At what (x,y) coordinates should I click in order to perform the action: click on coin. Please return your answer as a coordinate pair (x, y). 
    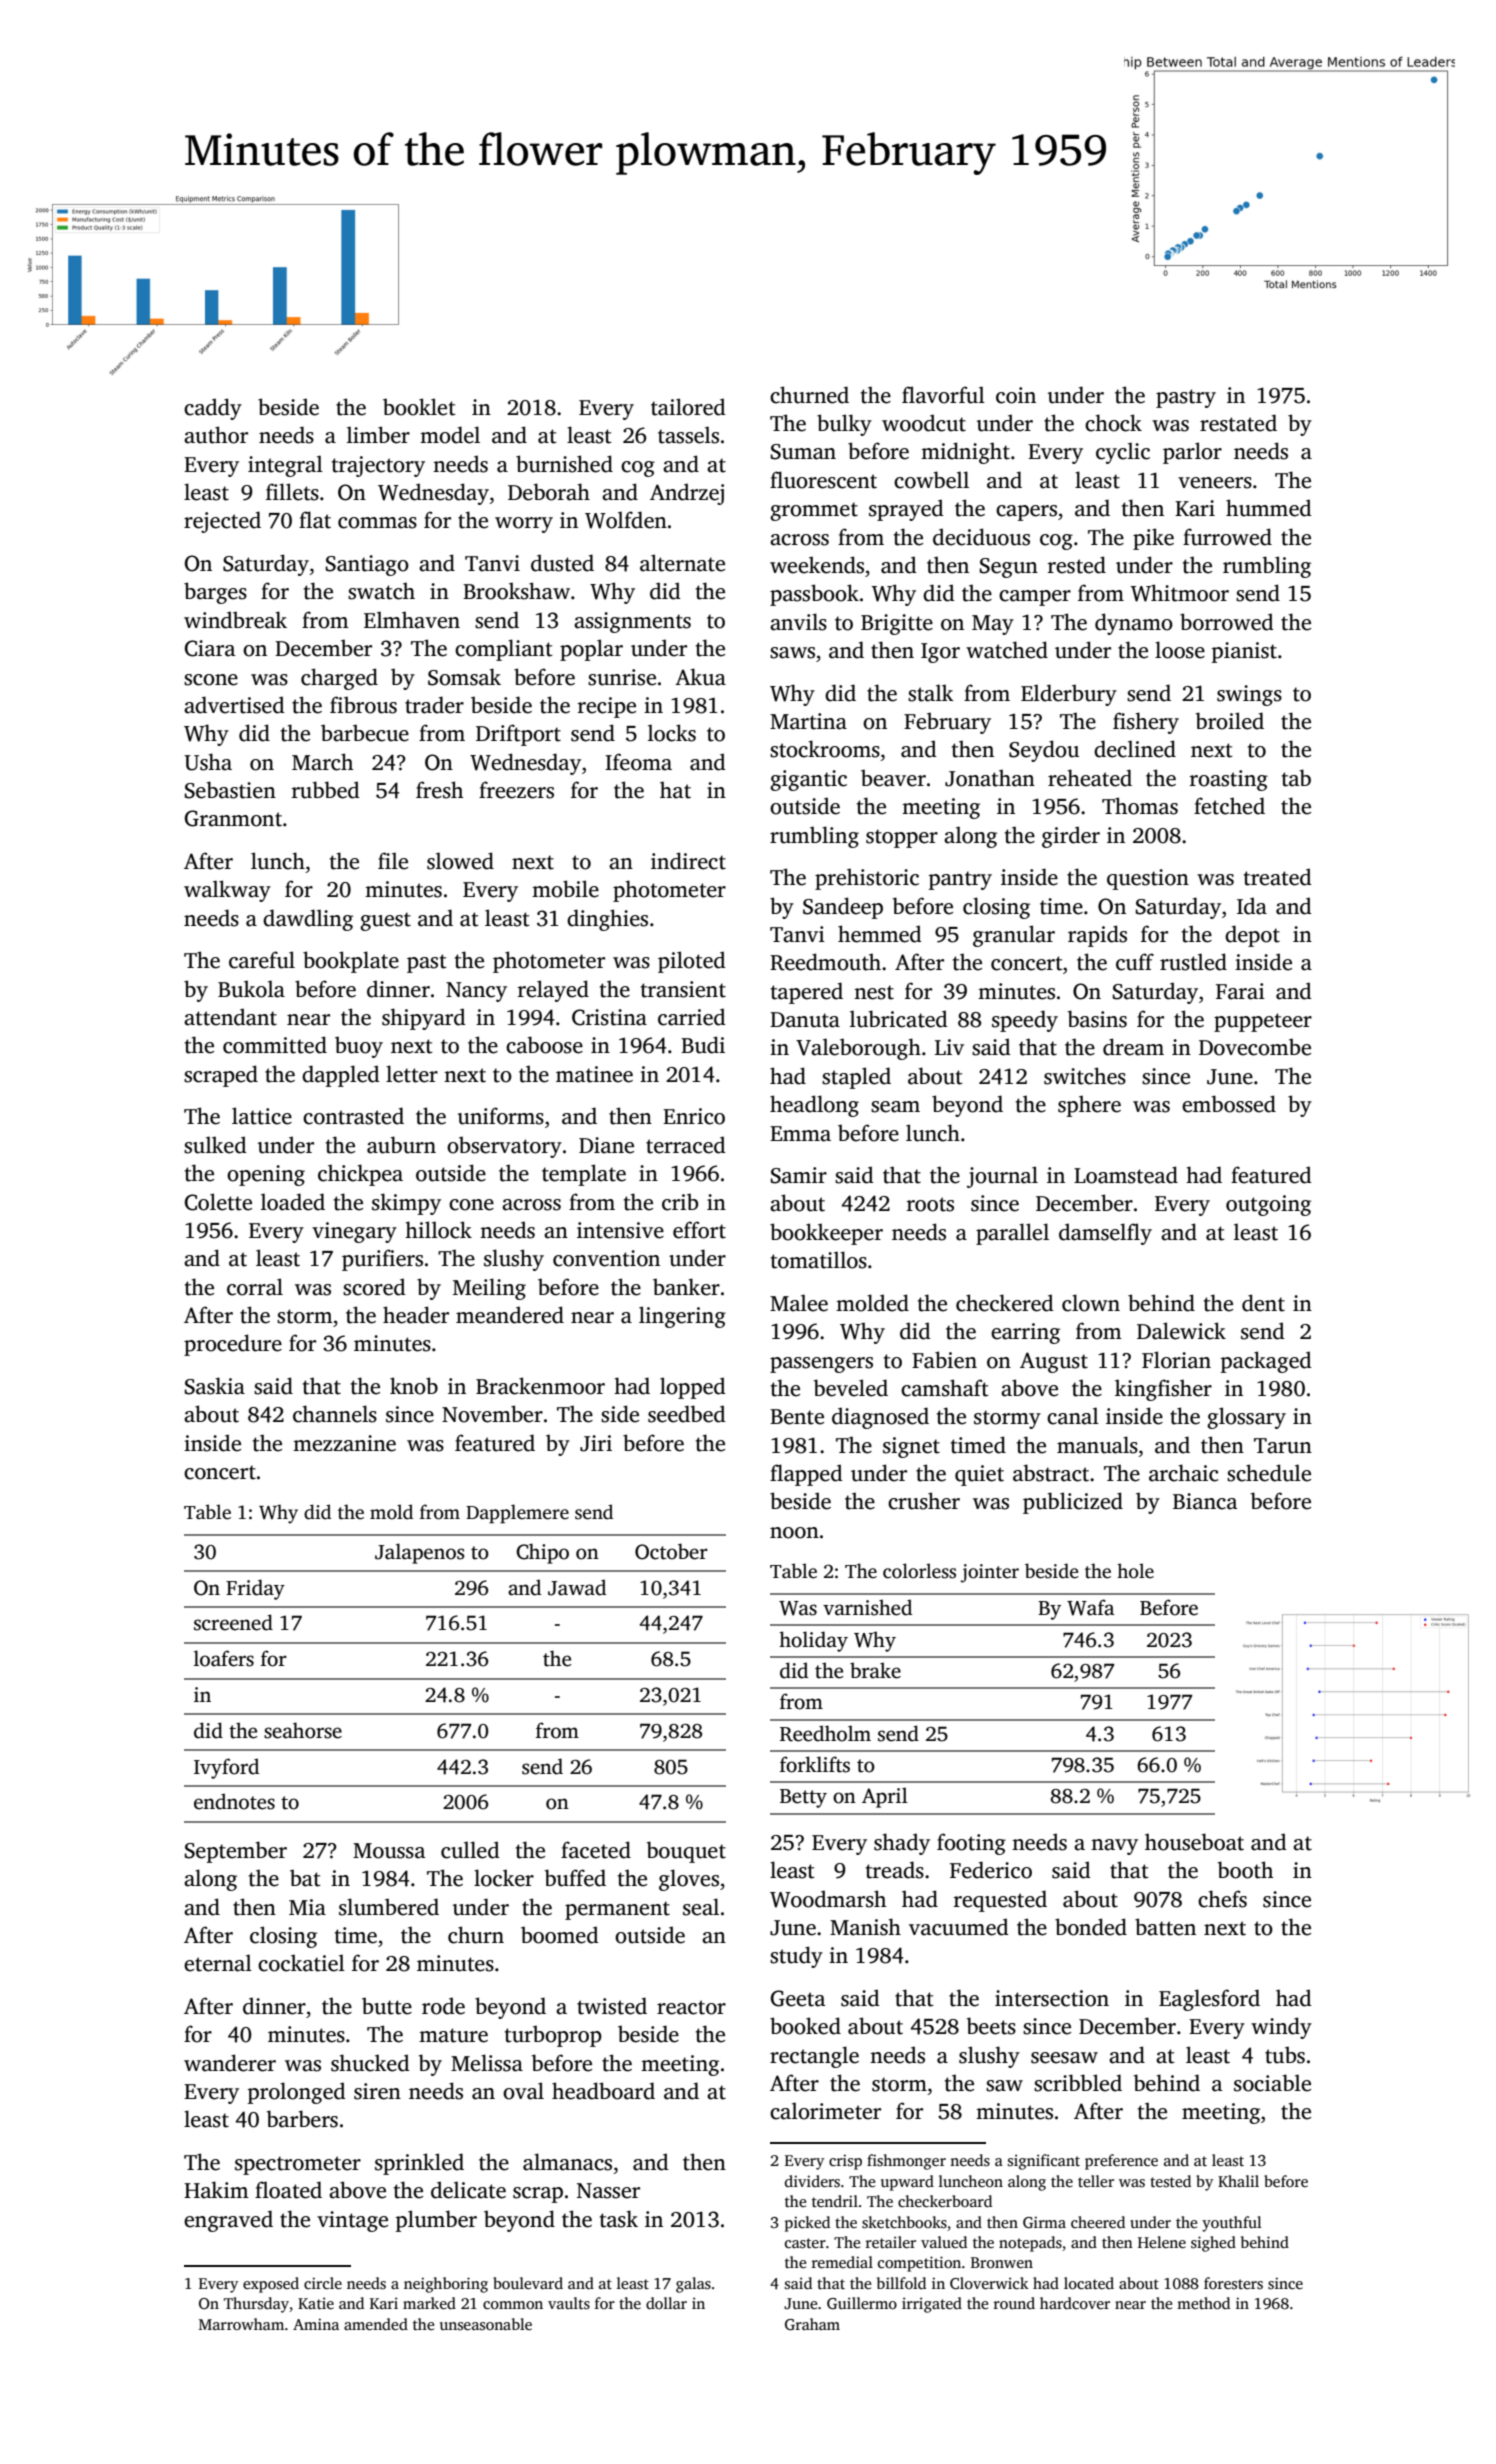
    Looking at the image, I should click on (1016, 395).
